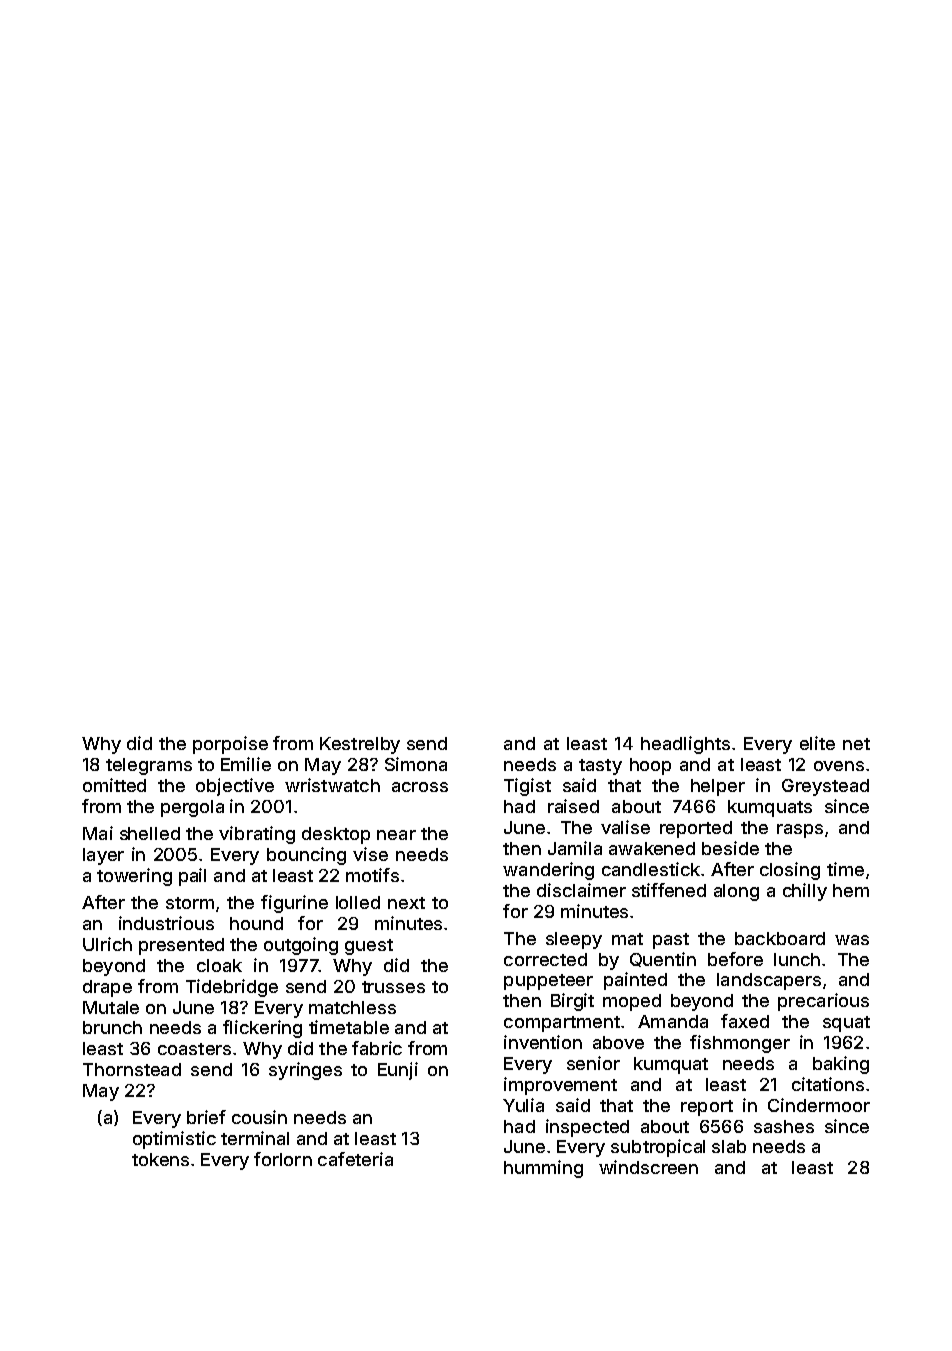  Describe the element at coordinates (780, 938) in the document. I see `backboard` at that location.
